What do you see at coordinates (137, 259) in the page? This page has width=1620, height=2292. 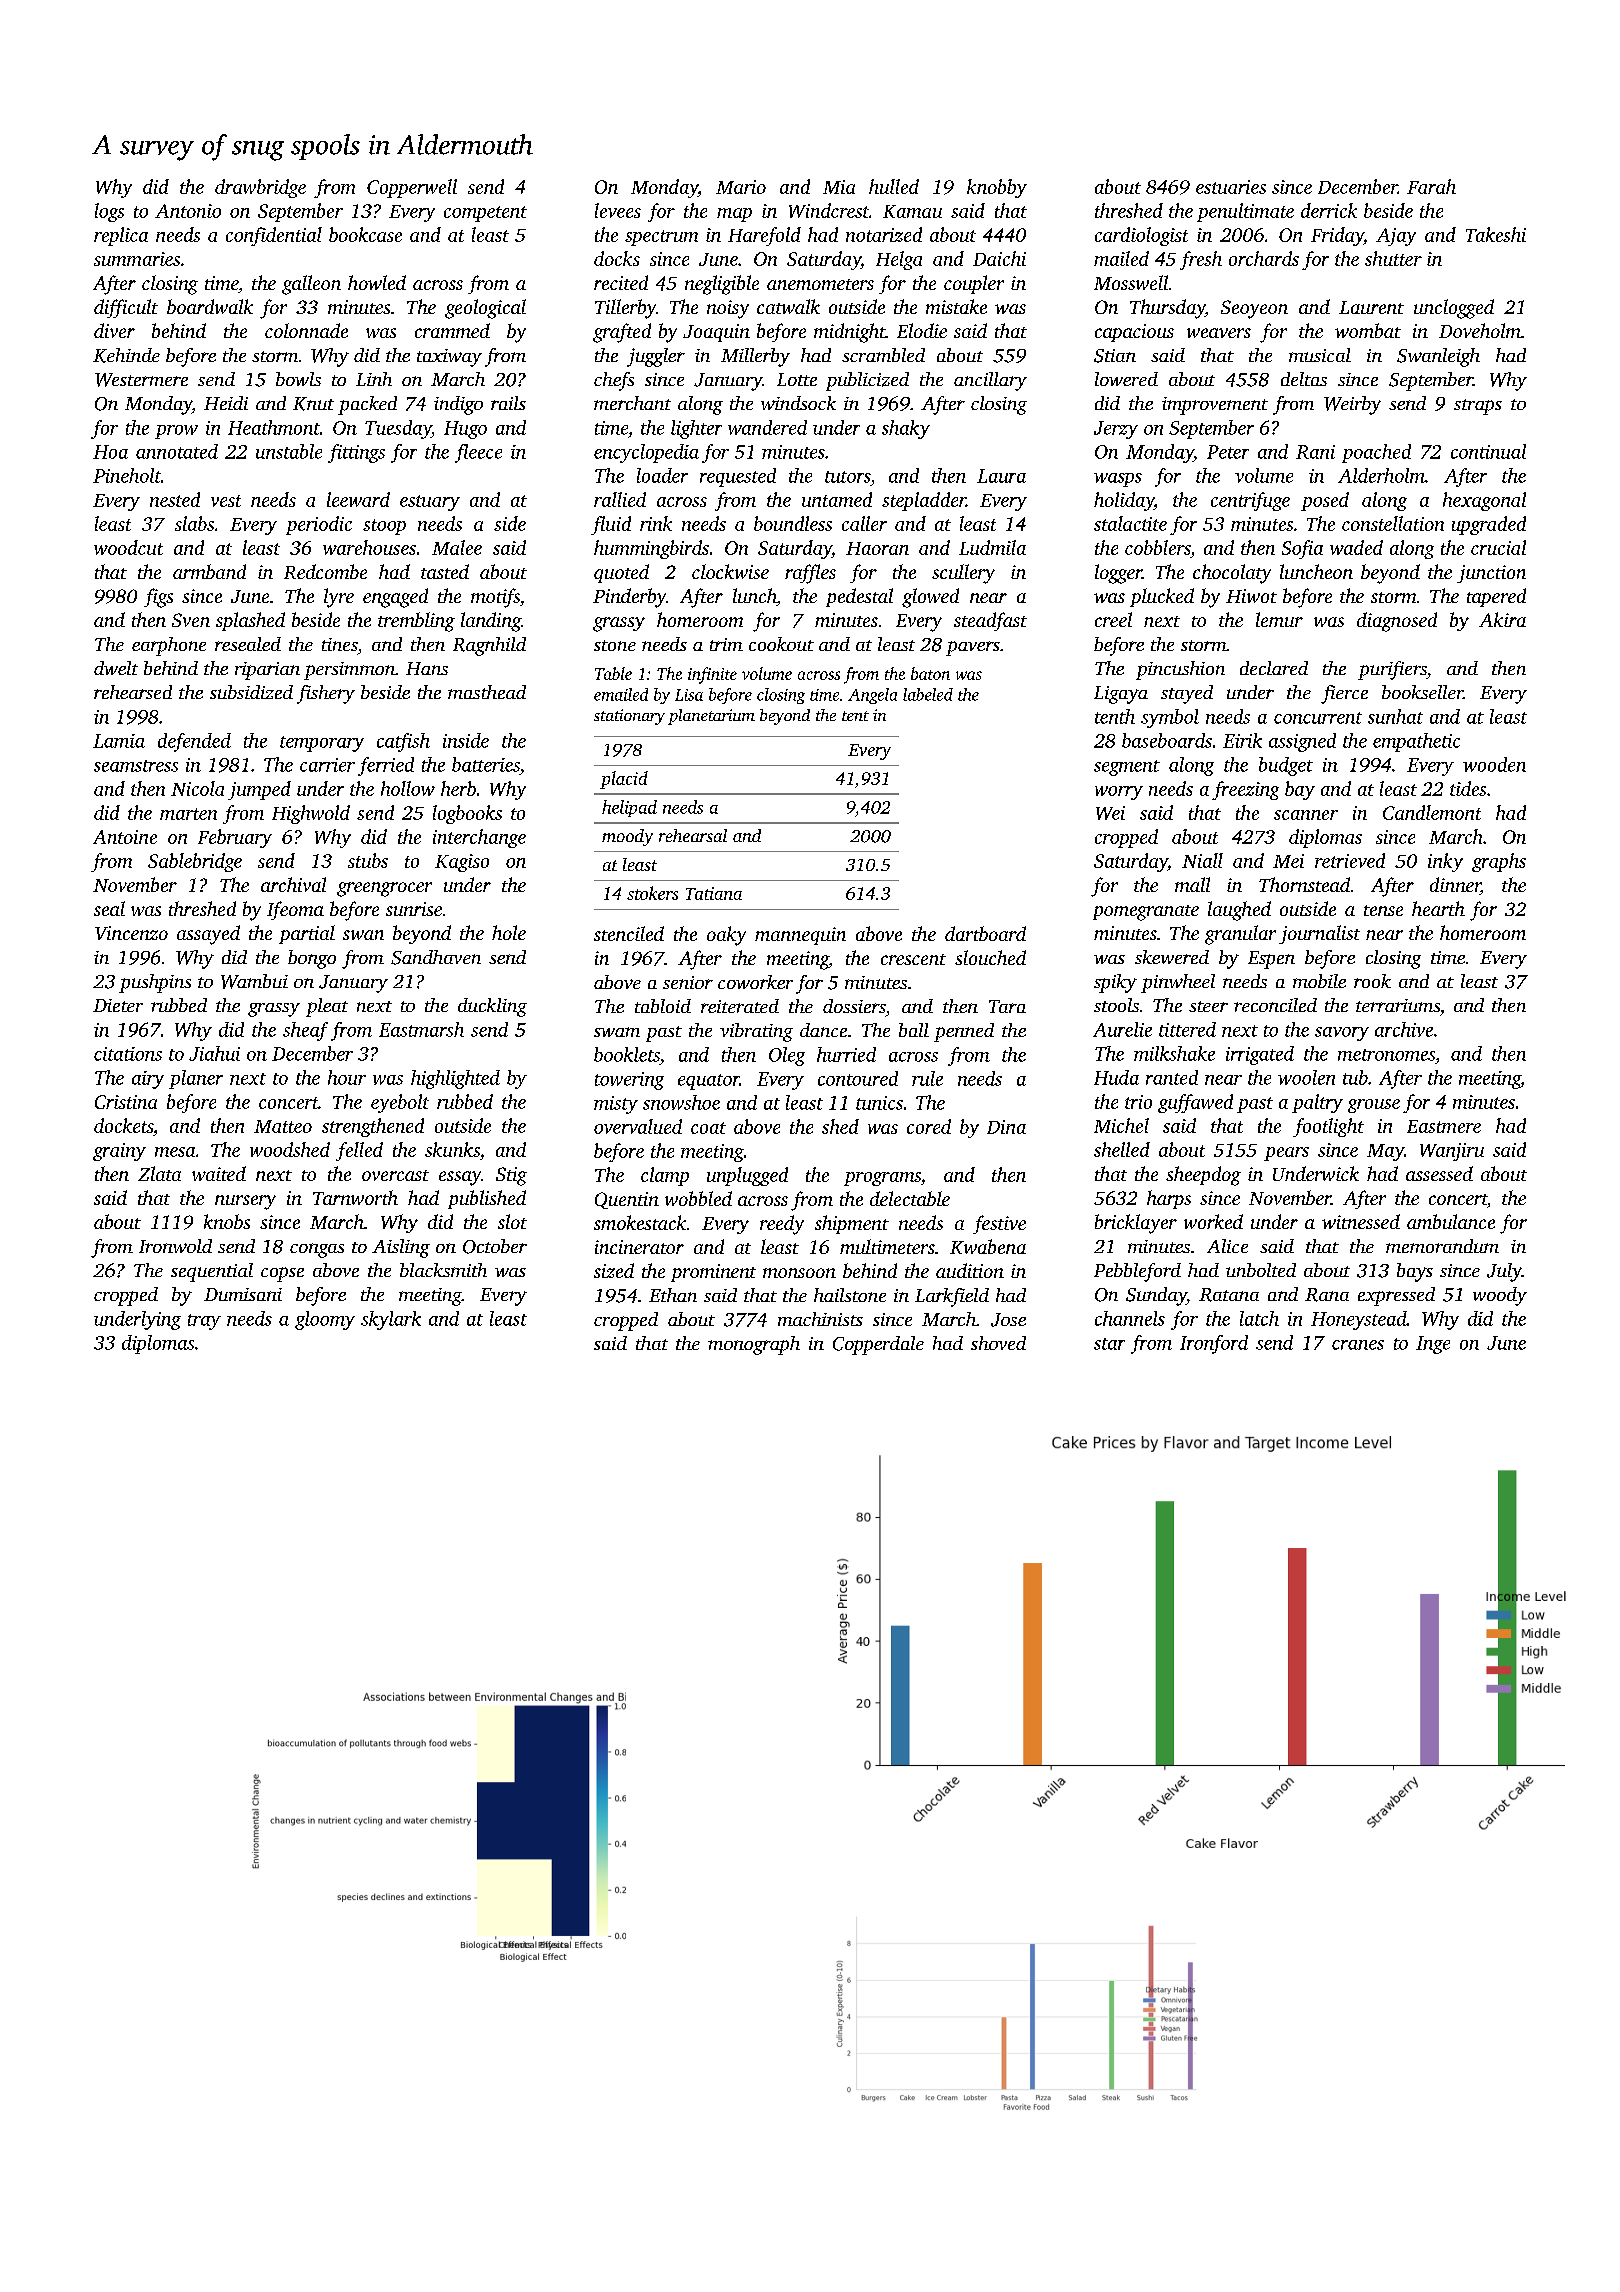 I see `summaries` at bounding box center [137, 259].
